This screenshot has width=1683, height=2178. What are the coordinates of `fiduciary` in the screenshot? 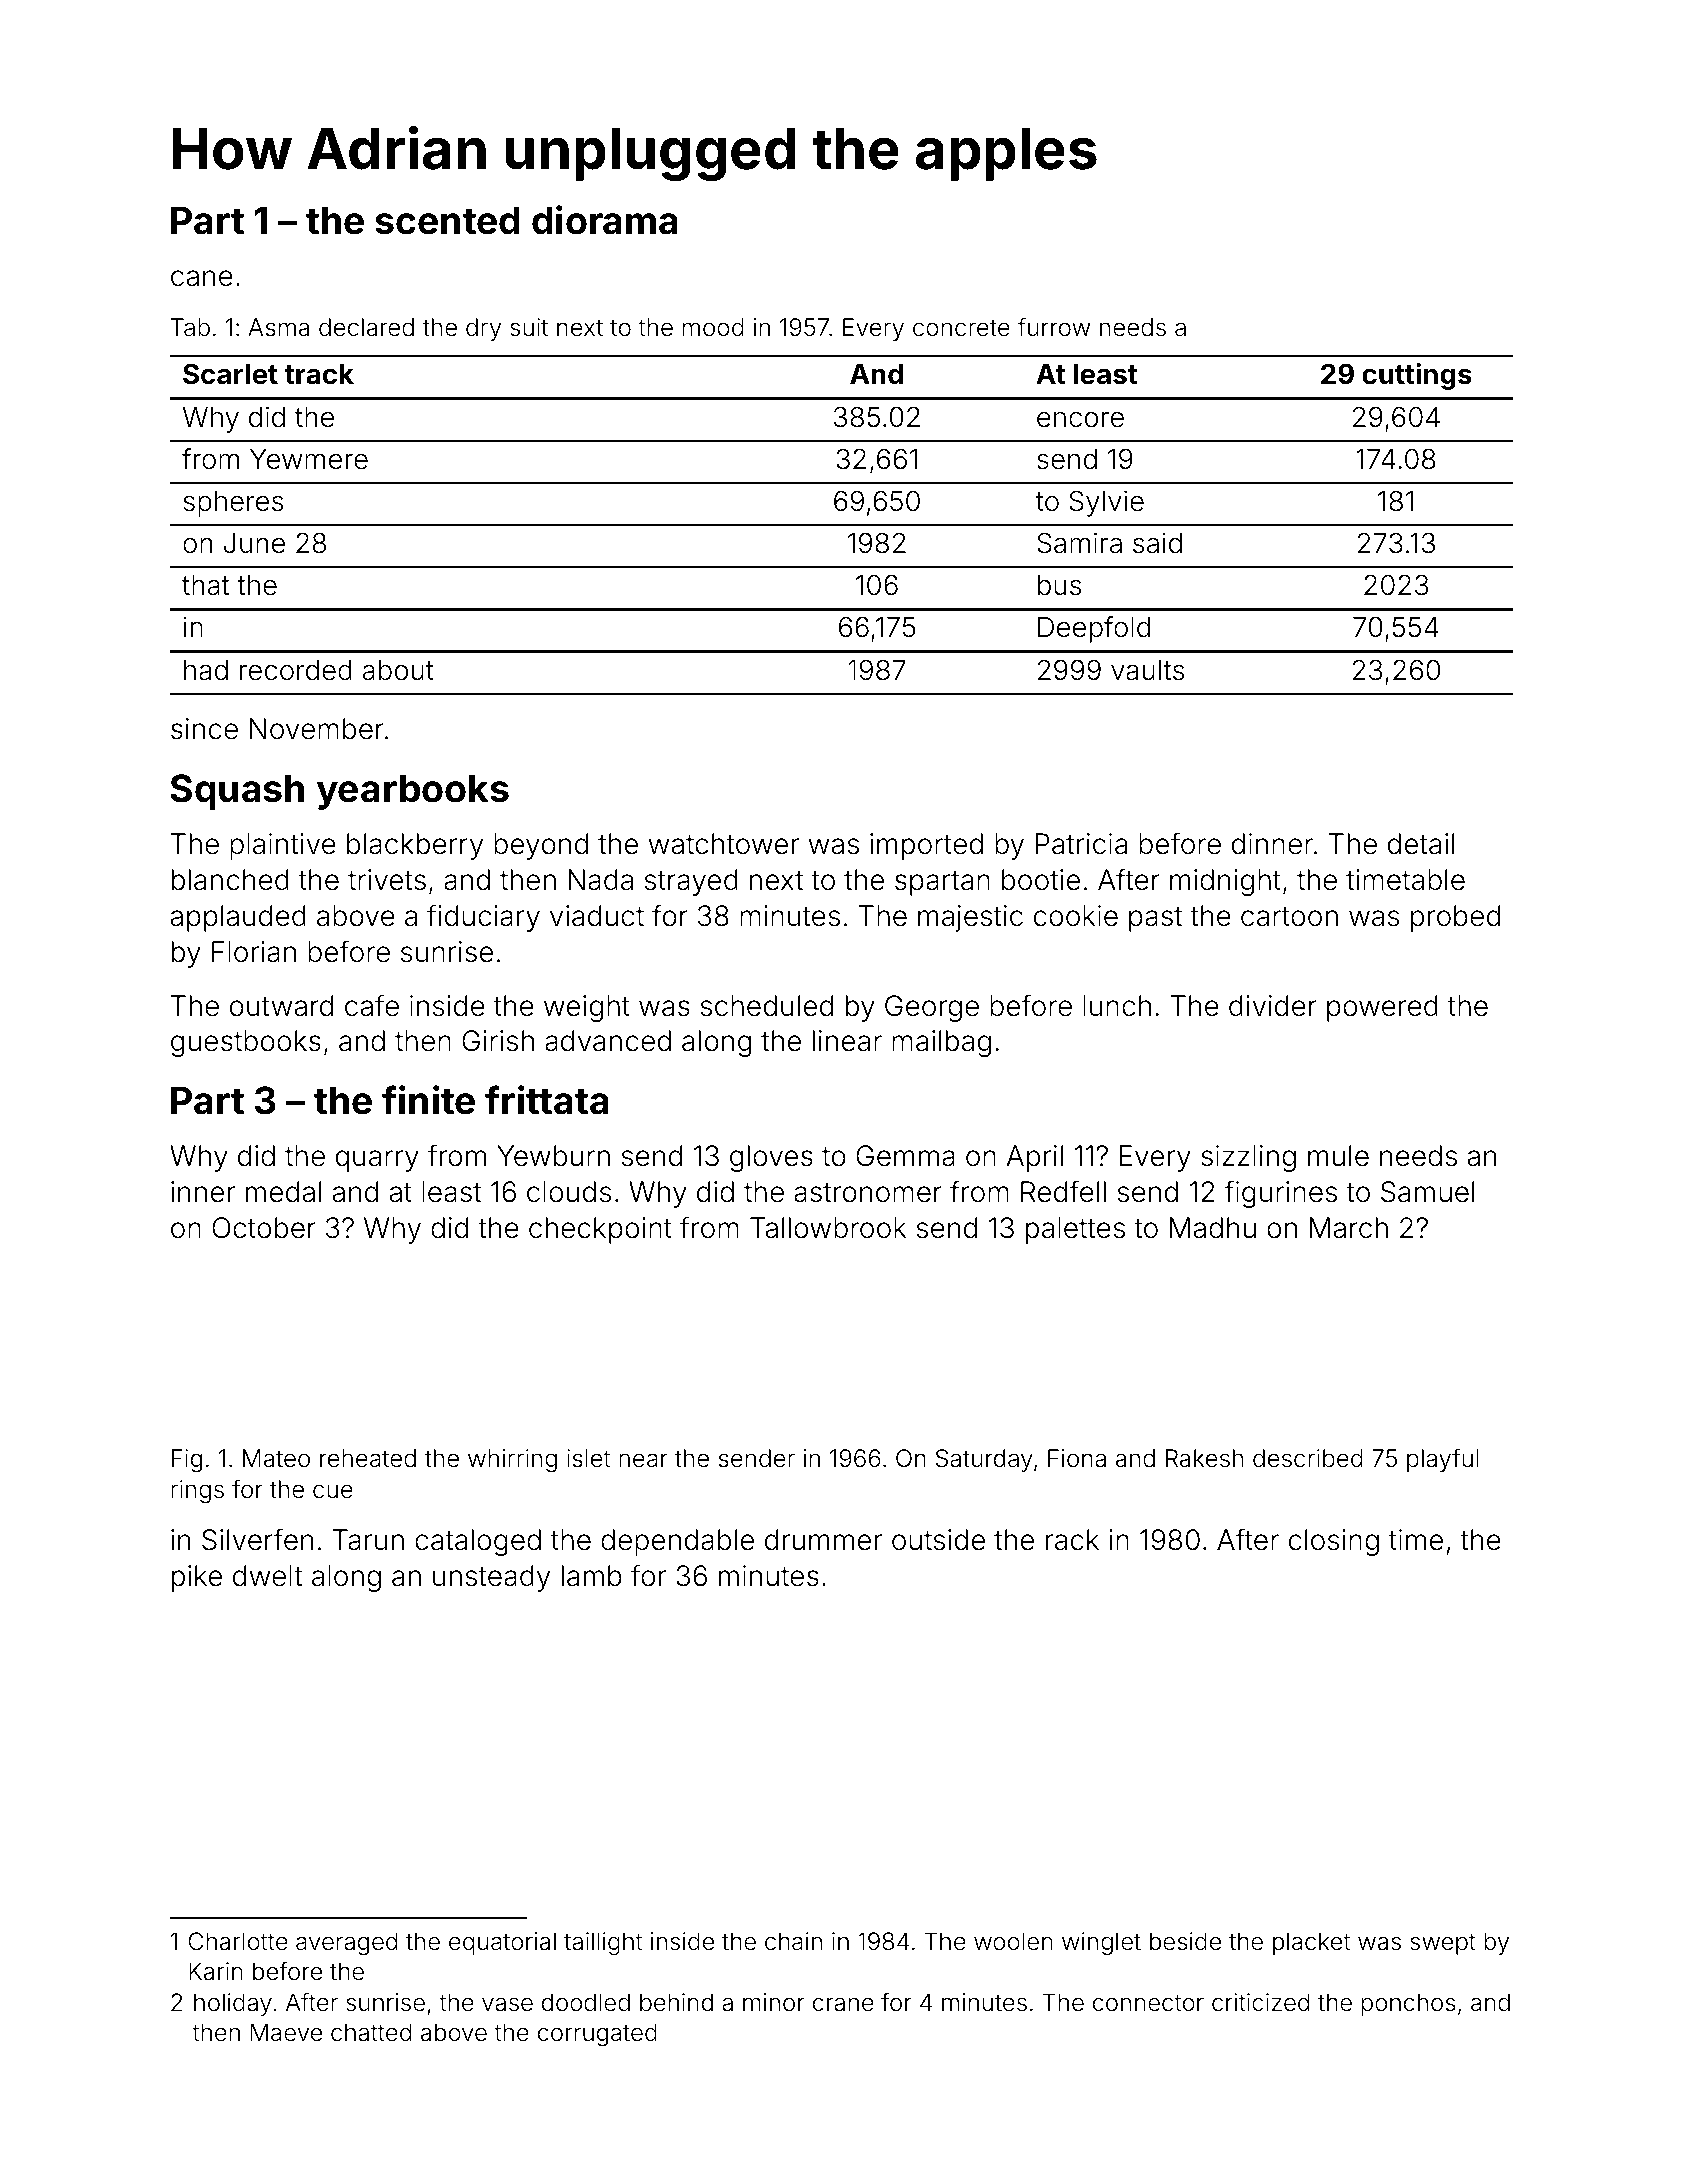 It's located at (483, 918).
